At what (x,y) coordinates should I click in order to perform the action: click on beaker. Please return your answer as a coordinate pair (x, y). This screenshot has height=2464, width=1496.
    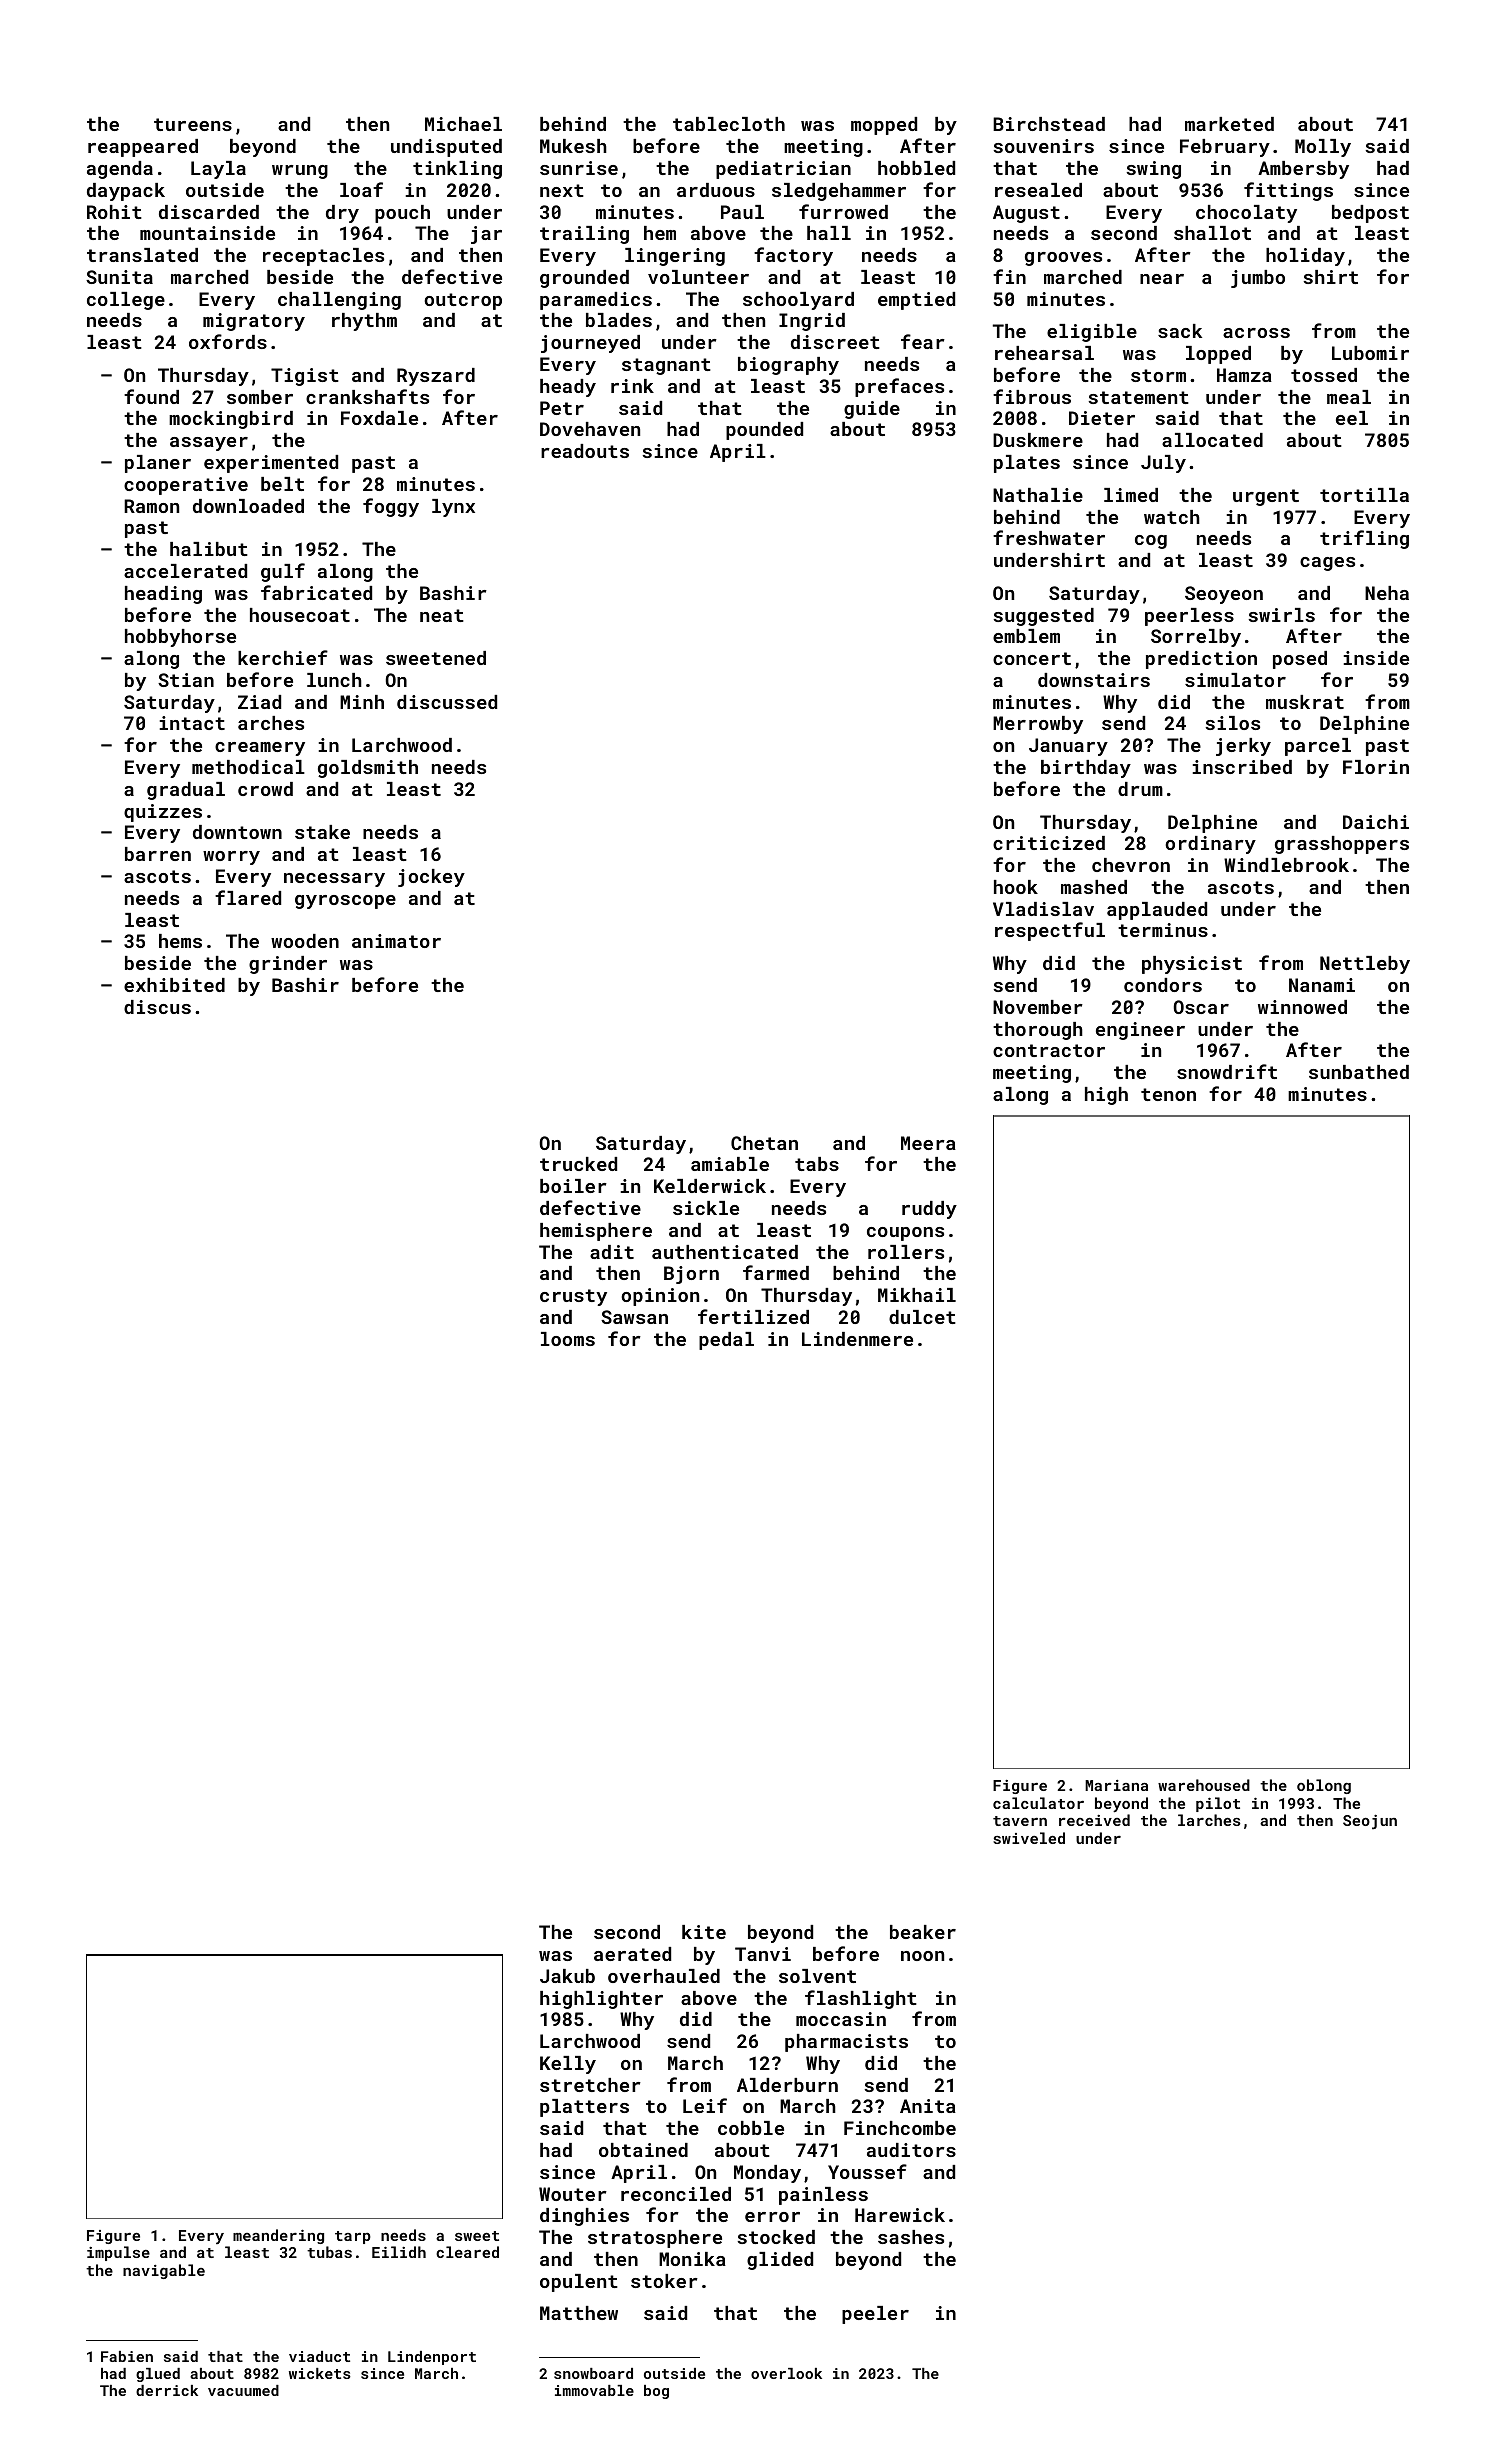
    Looking at the image, I should click on (923, 1932).
